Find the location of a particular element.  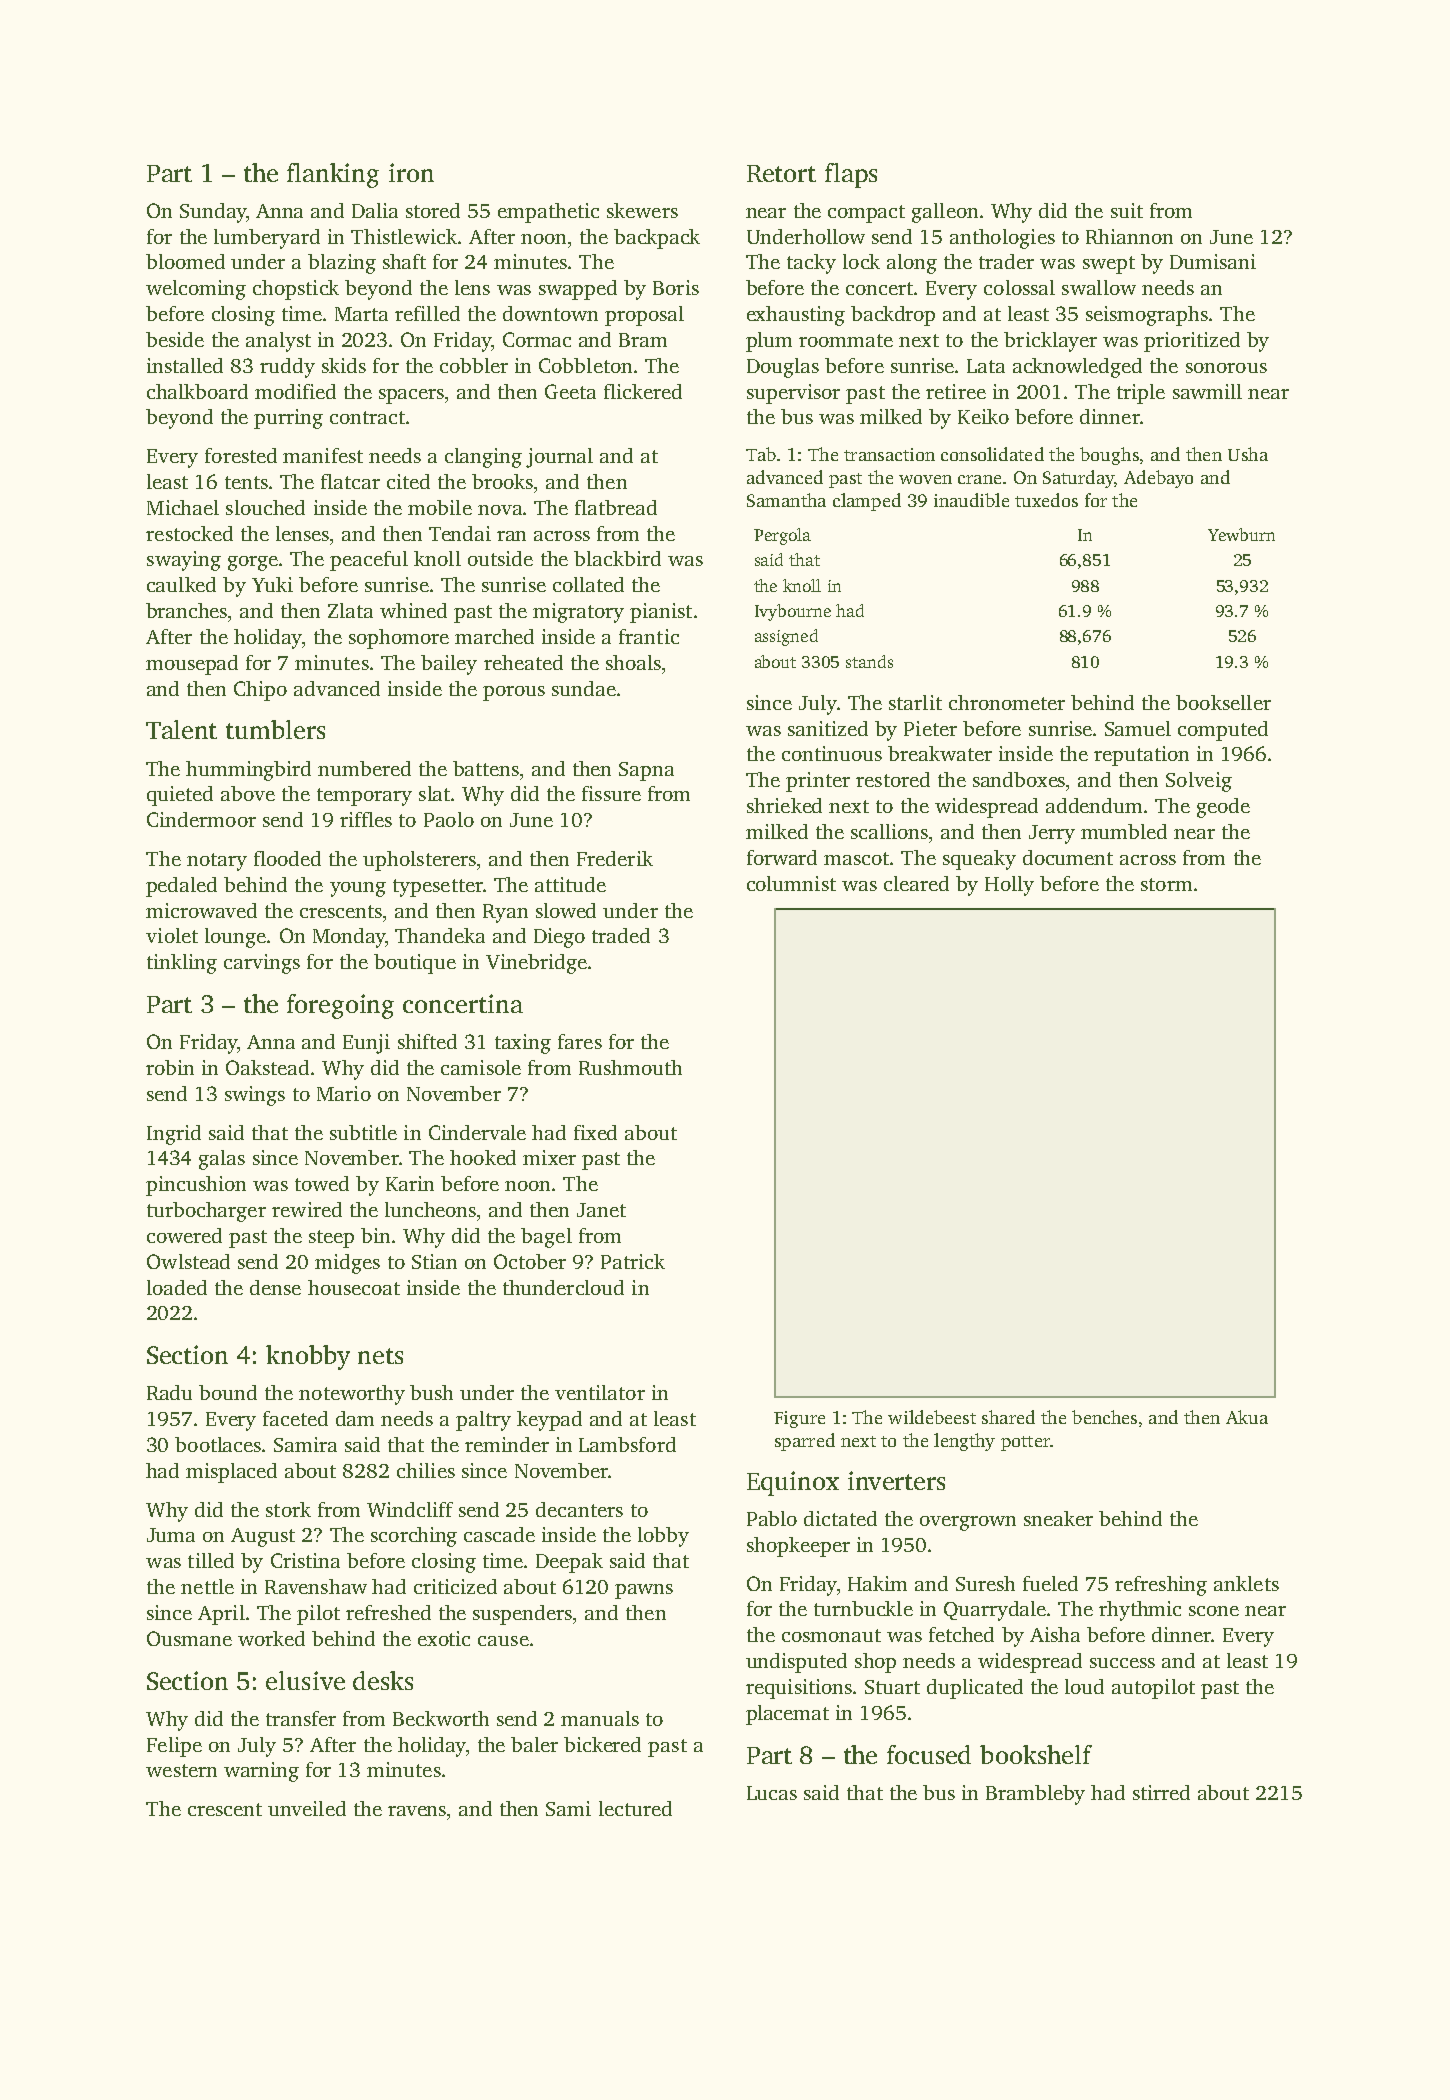

swapped is located at coordinates (578, 290).
